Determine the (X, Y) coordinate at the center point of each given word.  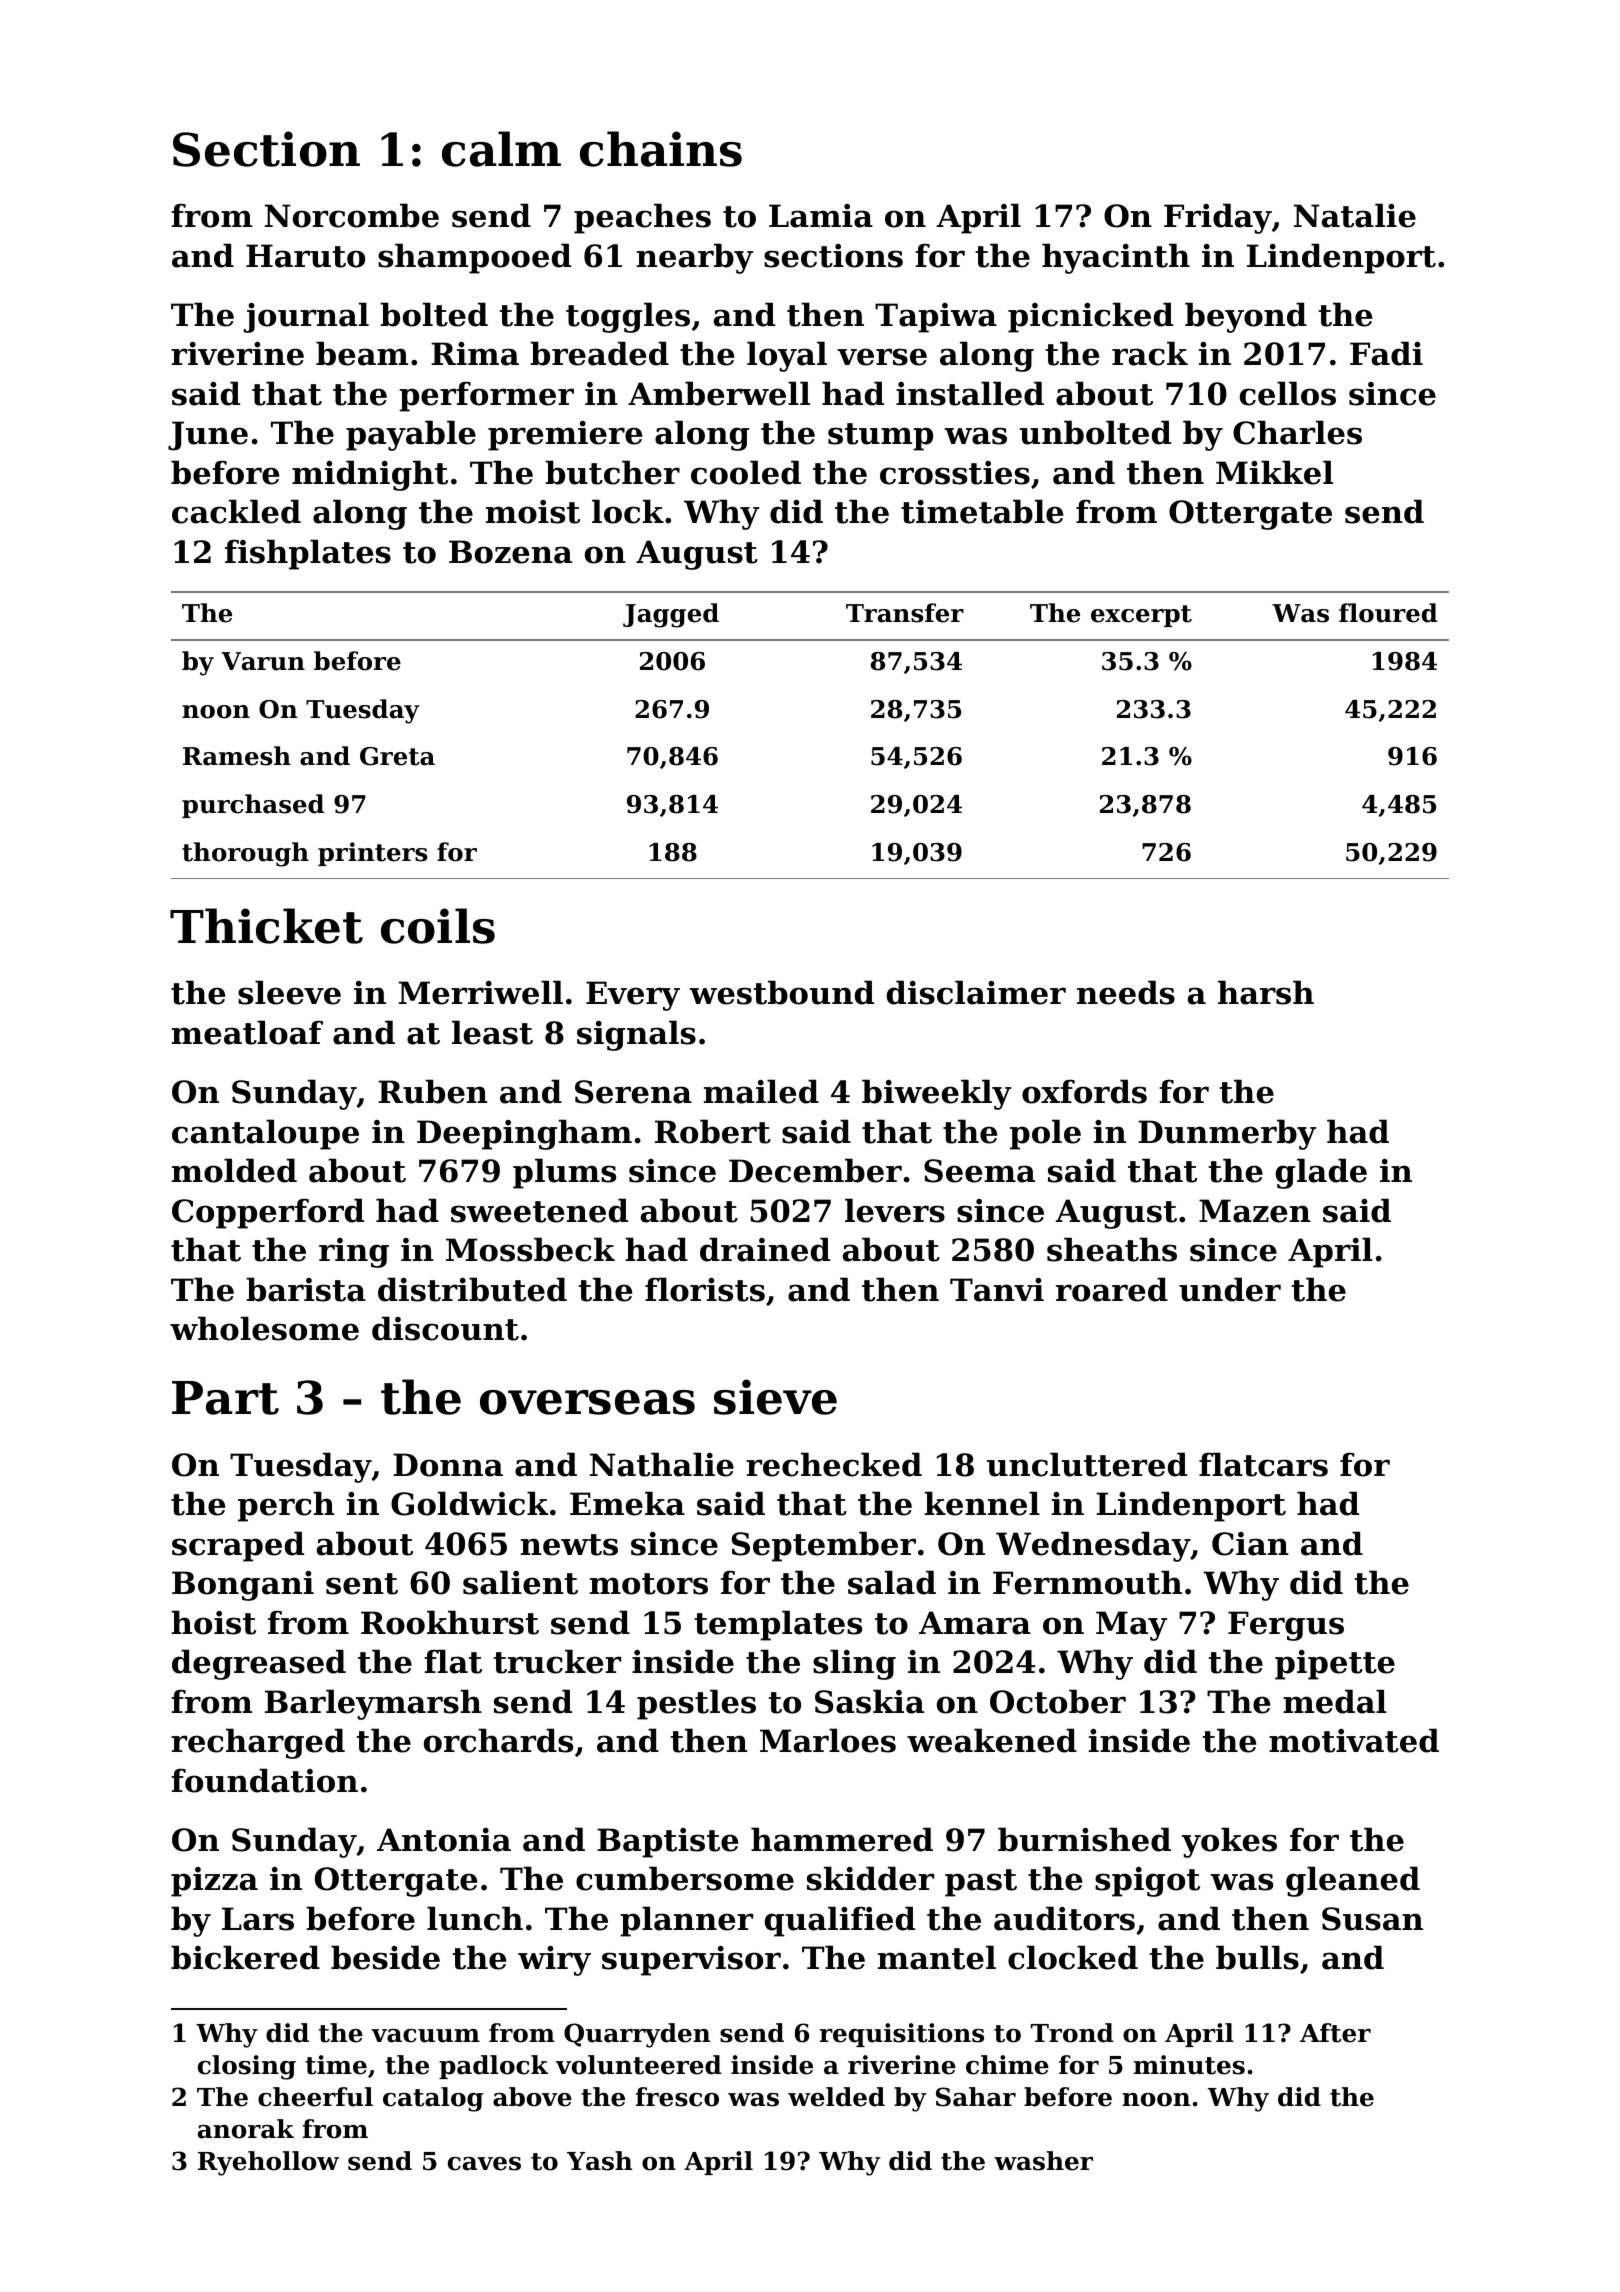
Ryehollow (268, 2163)
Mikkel (1274, 472)
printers (372, 854)
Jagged (671, 615)
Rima (475, 354)
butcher (612, 472)
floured (1388, 613)
